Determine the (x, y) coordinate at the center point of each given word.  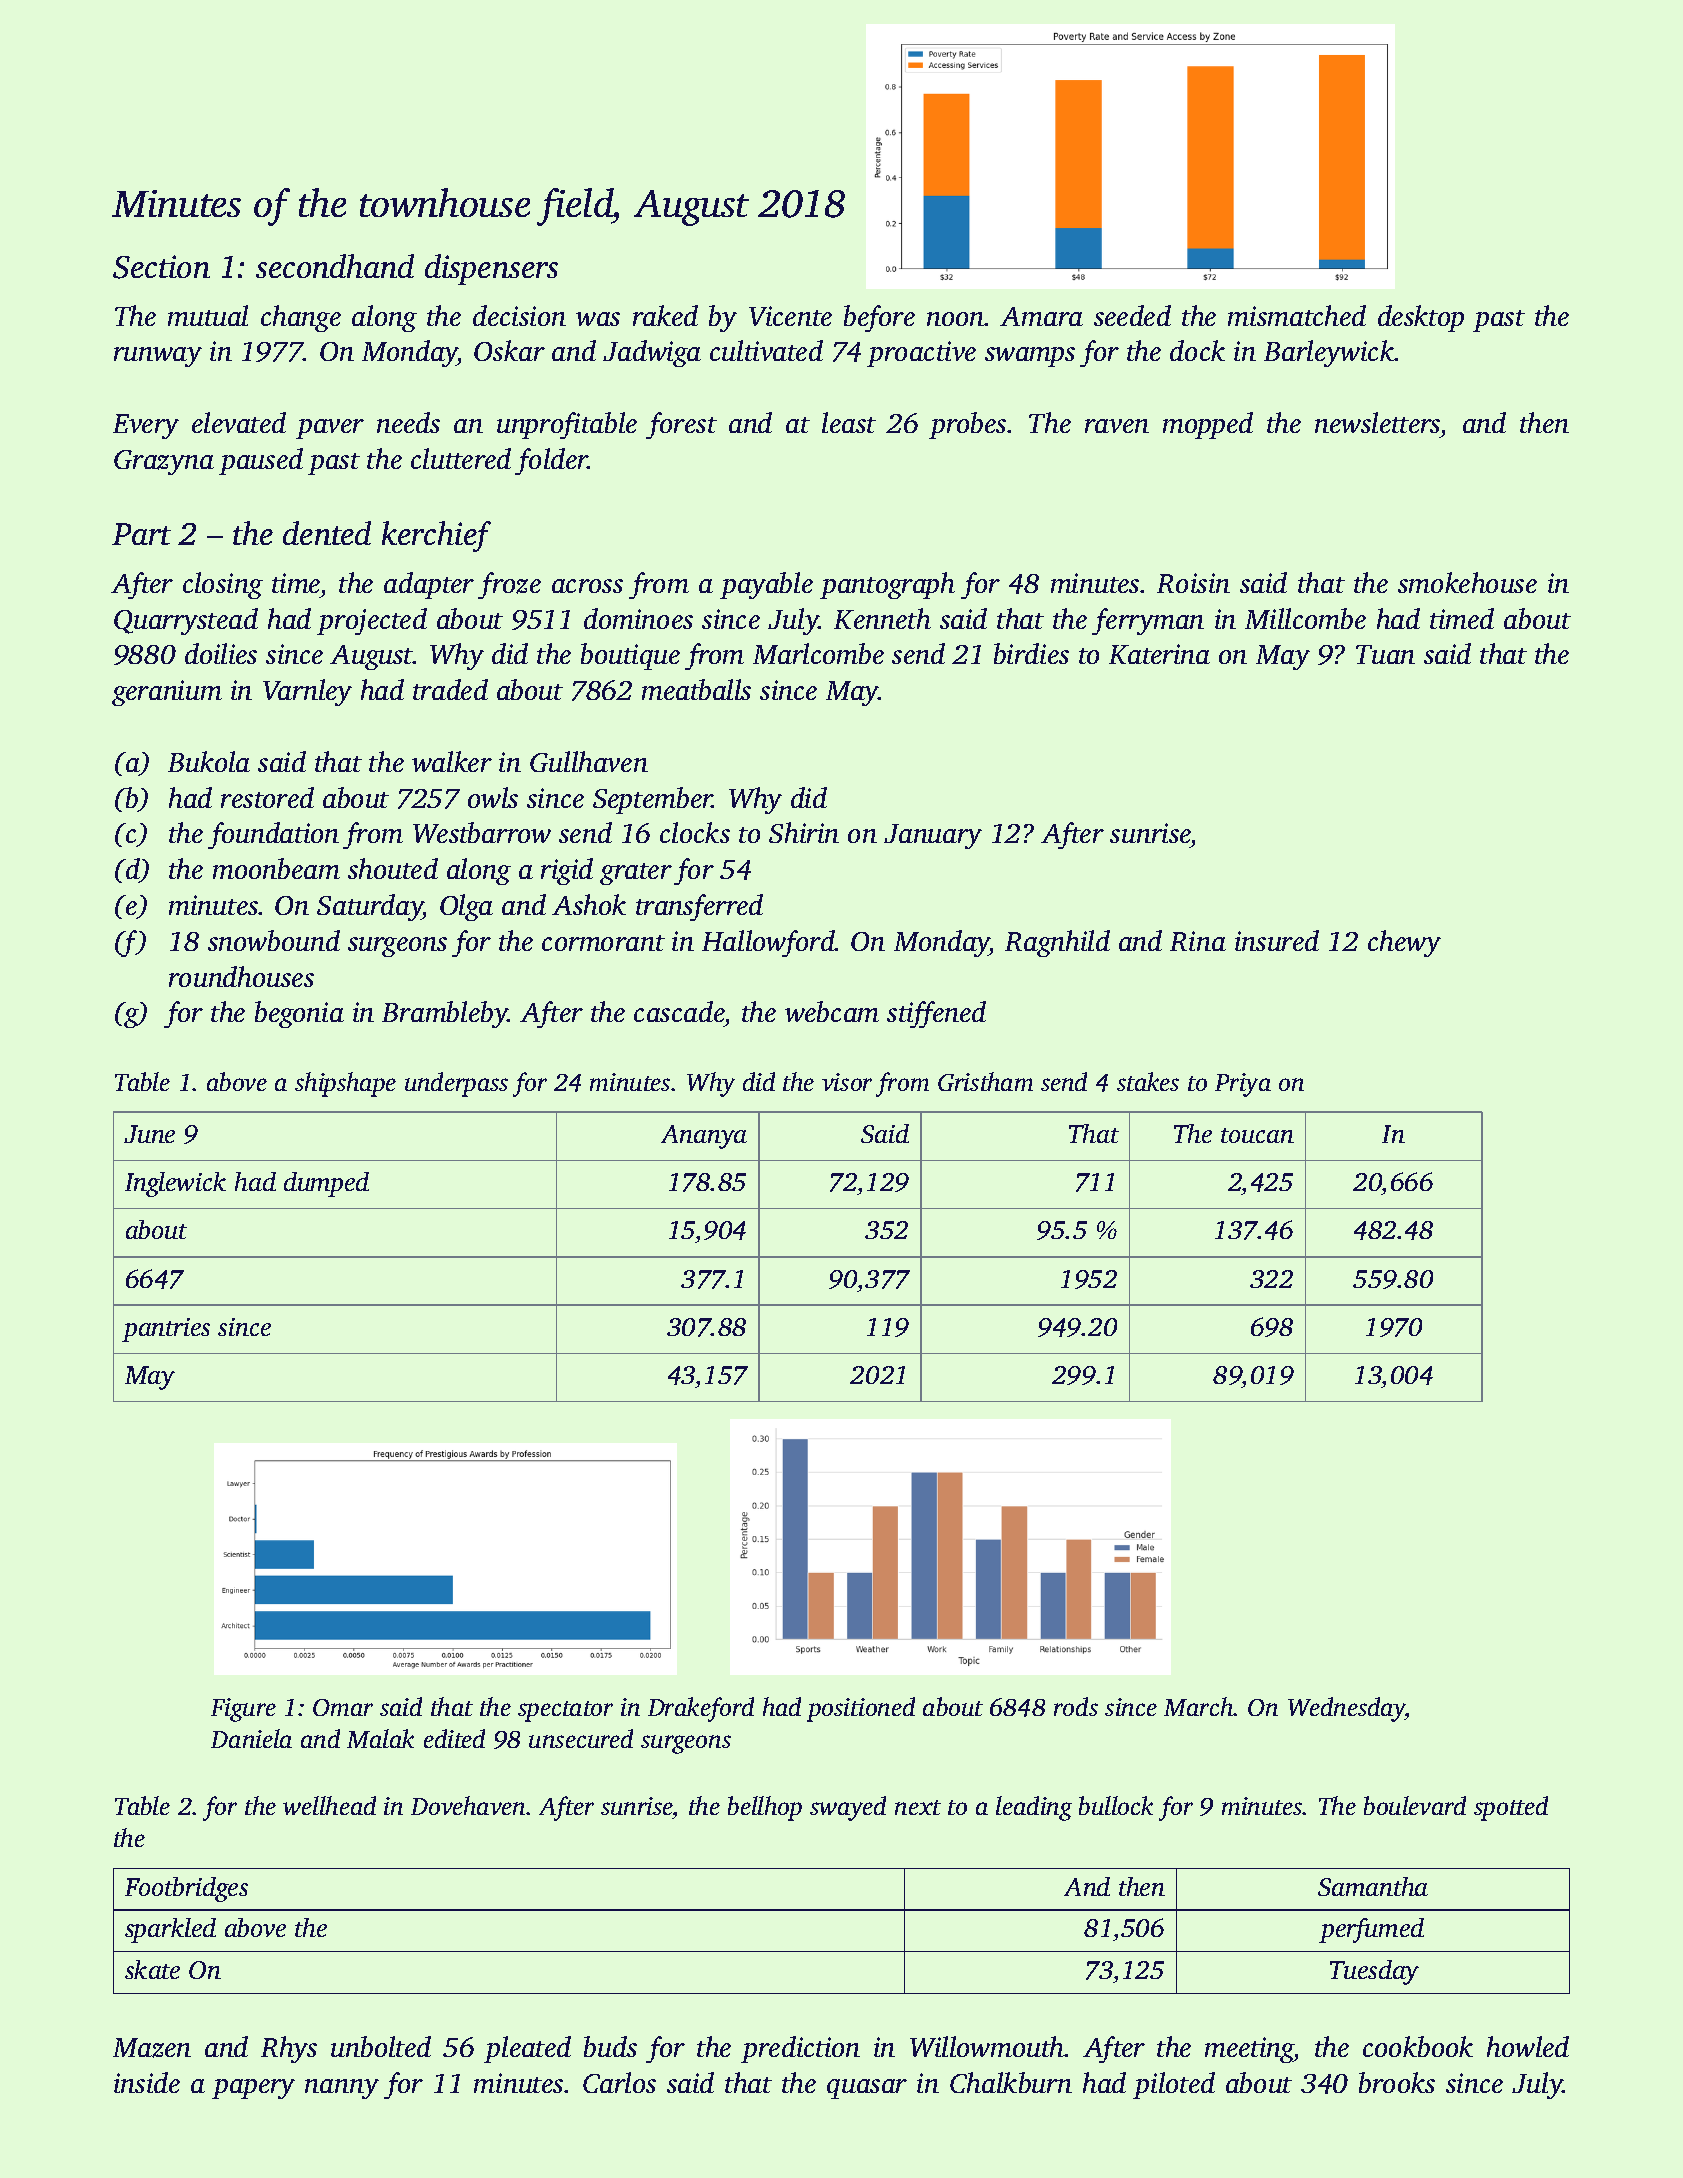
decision (519, 315)
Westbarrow (482, 832)
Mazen (152, 2048)
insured (1277, 940)
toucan (1257, 1135)
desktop (1421, 318)
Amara (1041, 316)
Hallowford (768, 943)
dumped (326, 1184)
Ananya (704, 1137)
